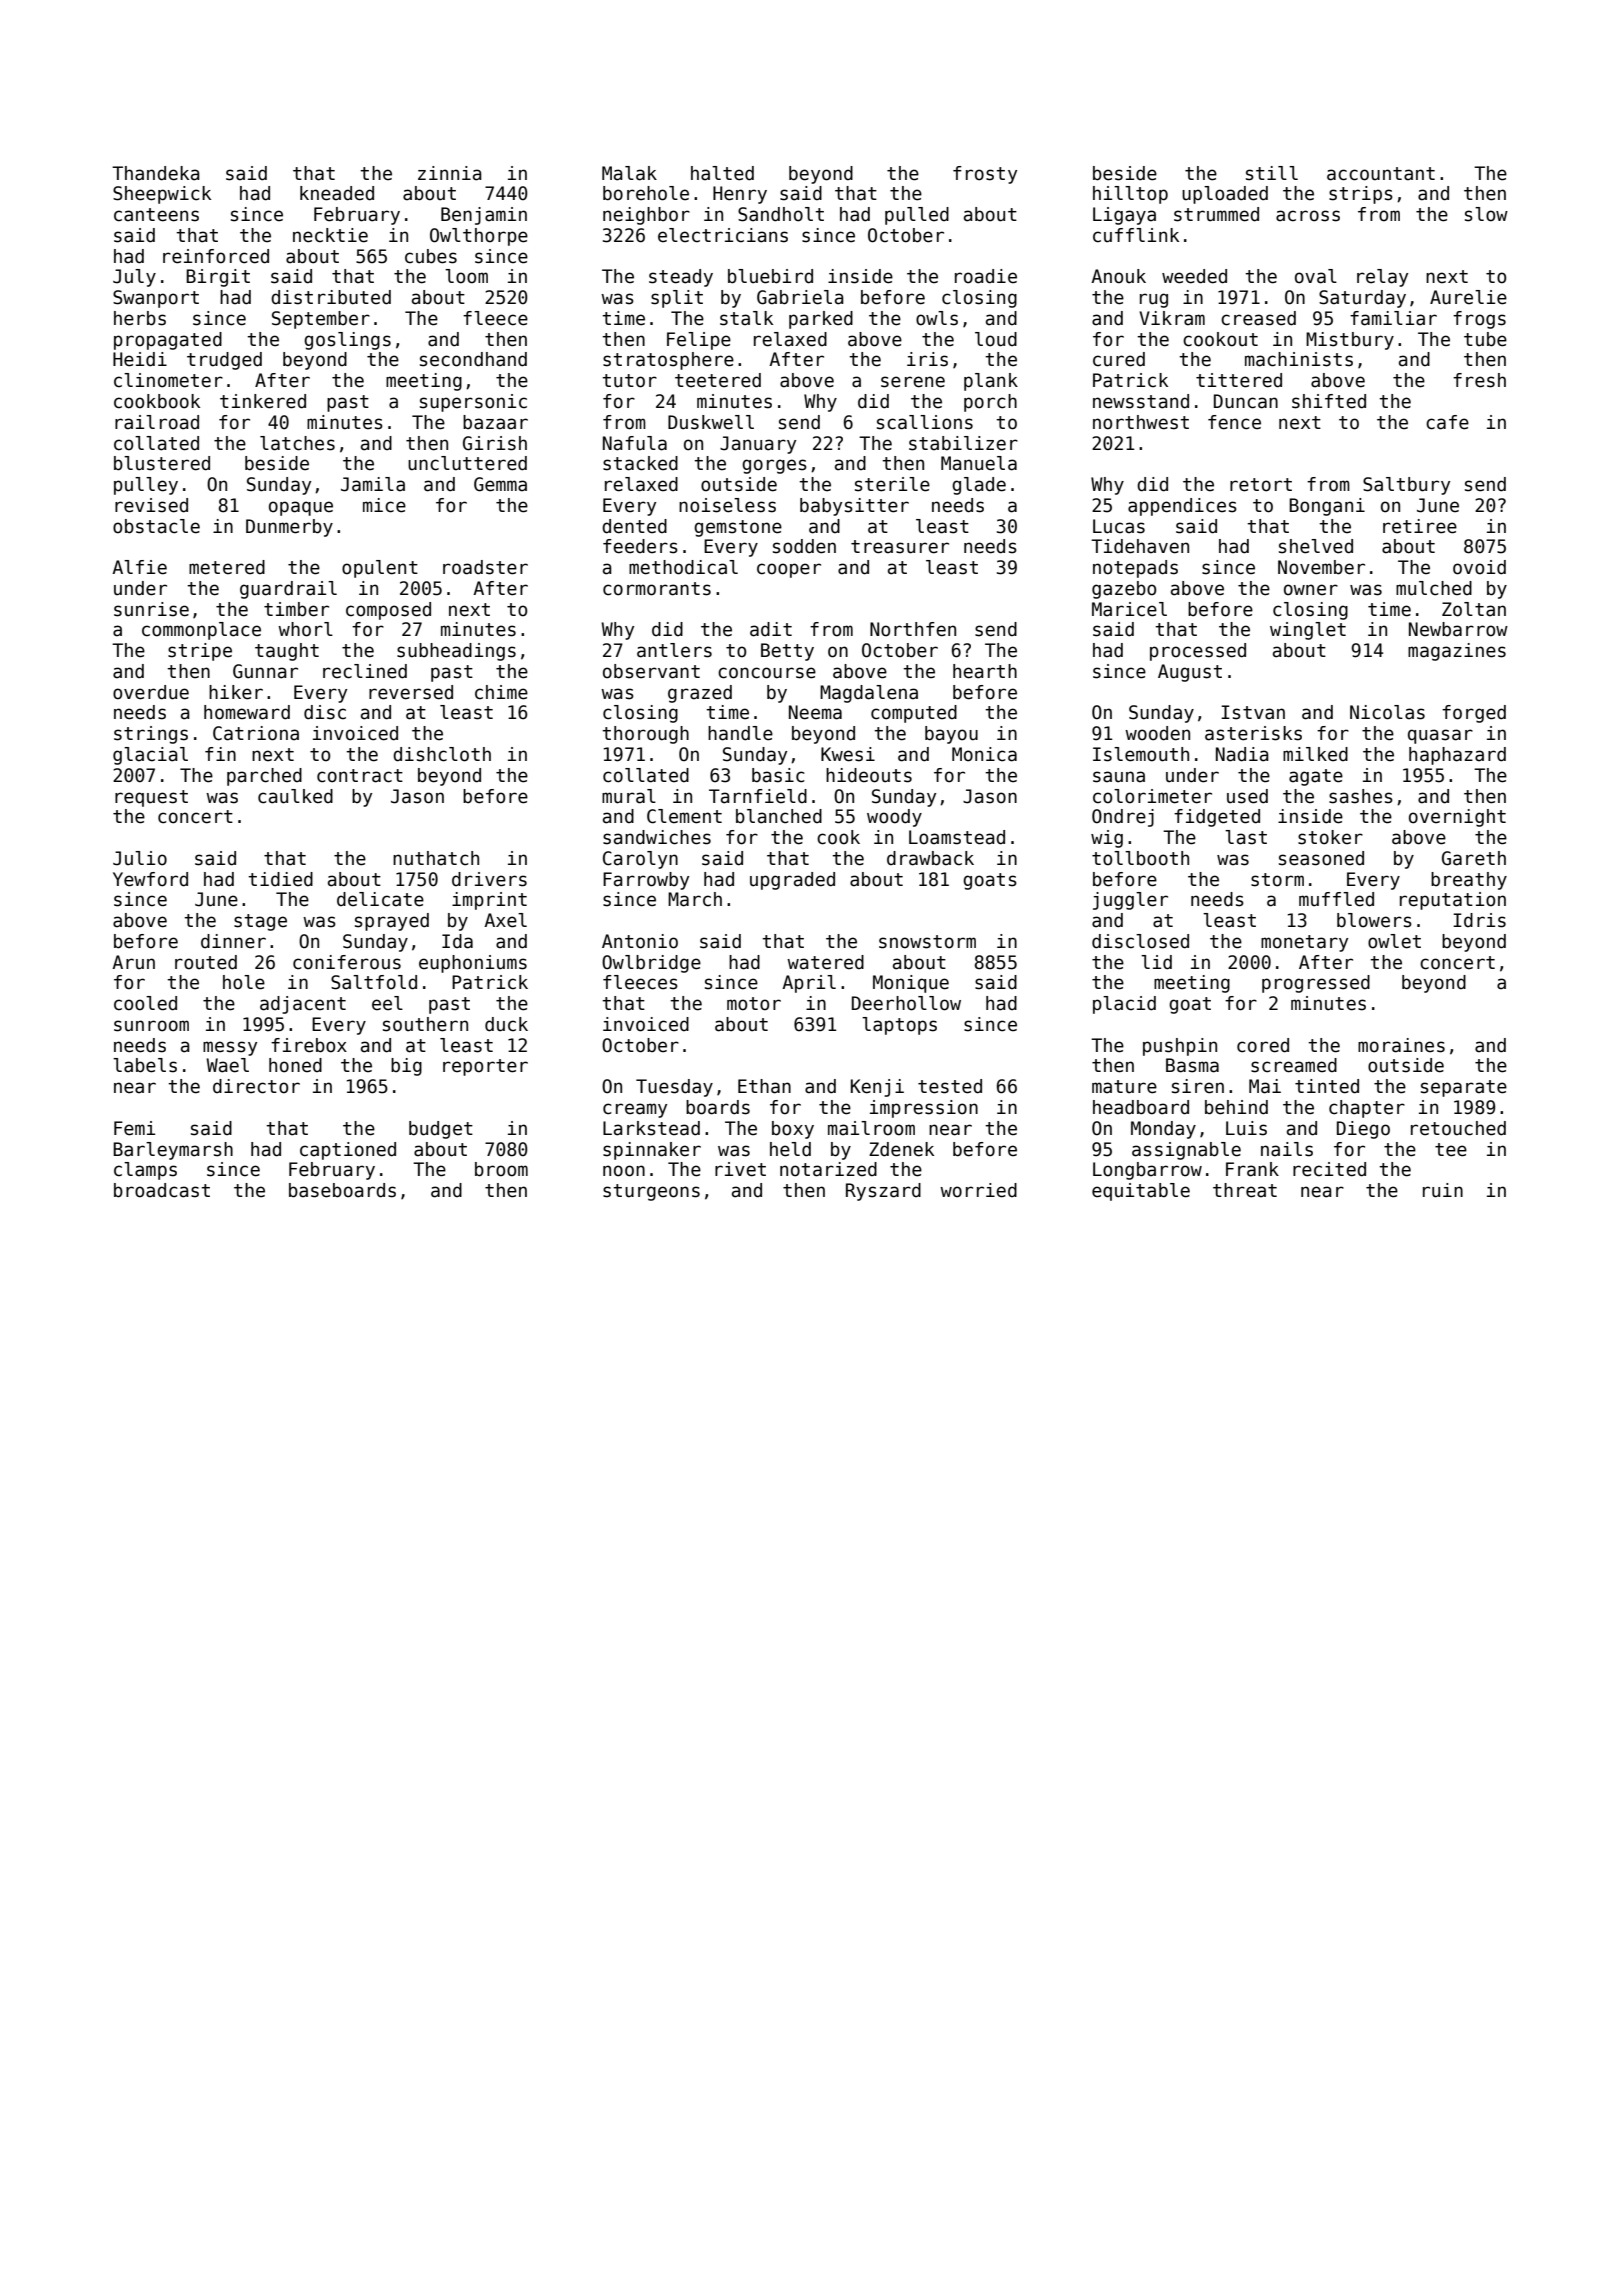  Describe the element at coordinates (380, 569) in the screenshot. I see `opulent` at that location.
